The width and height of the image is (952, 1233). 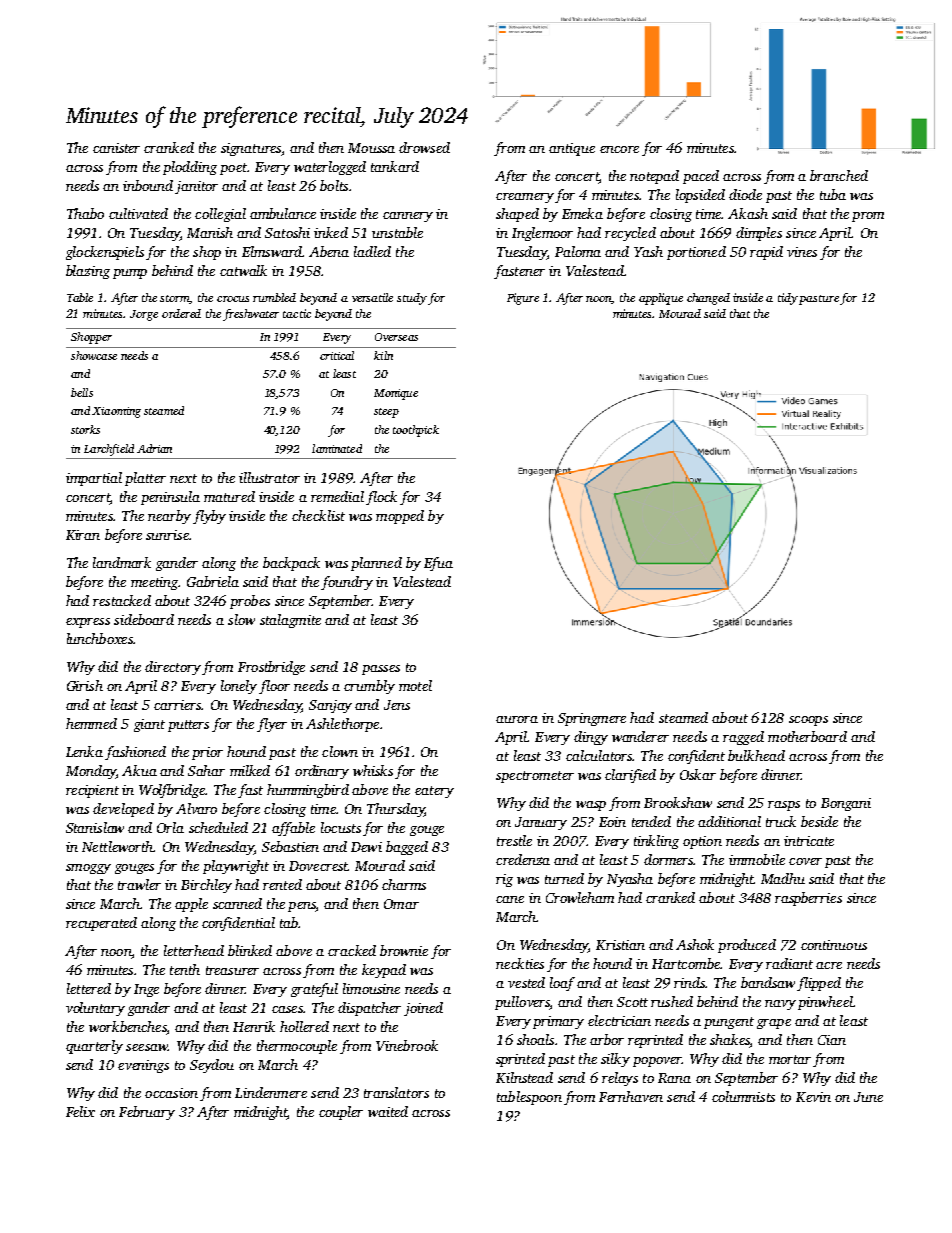 What do you see at coordinates (808, 721) in the image?
I see `scoops` at bounding box center [808, 721].
